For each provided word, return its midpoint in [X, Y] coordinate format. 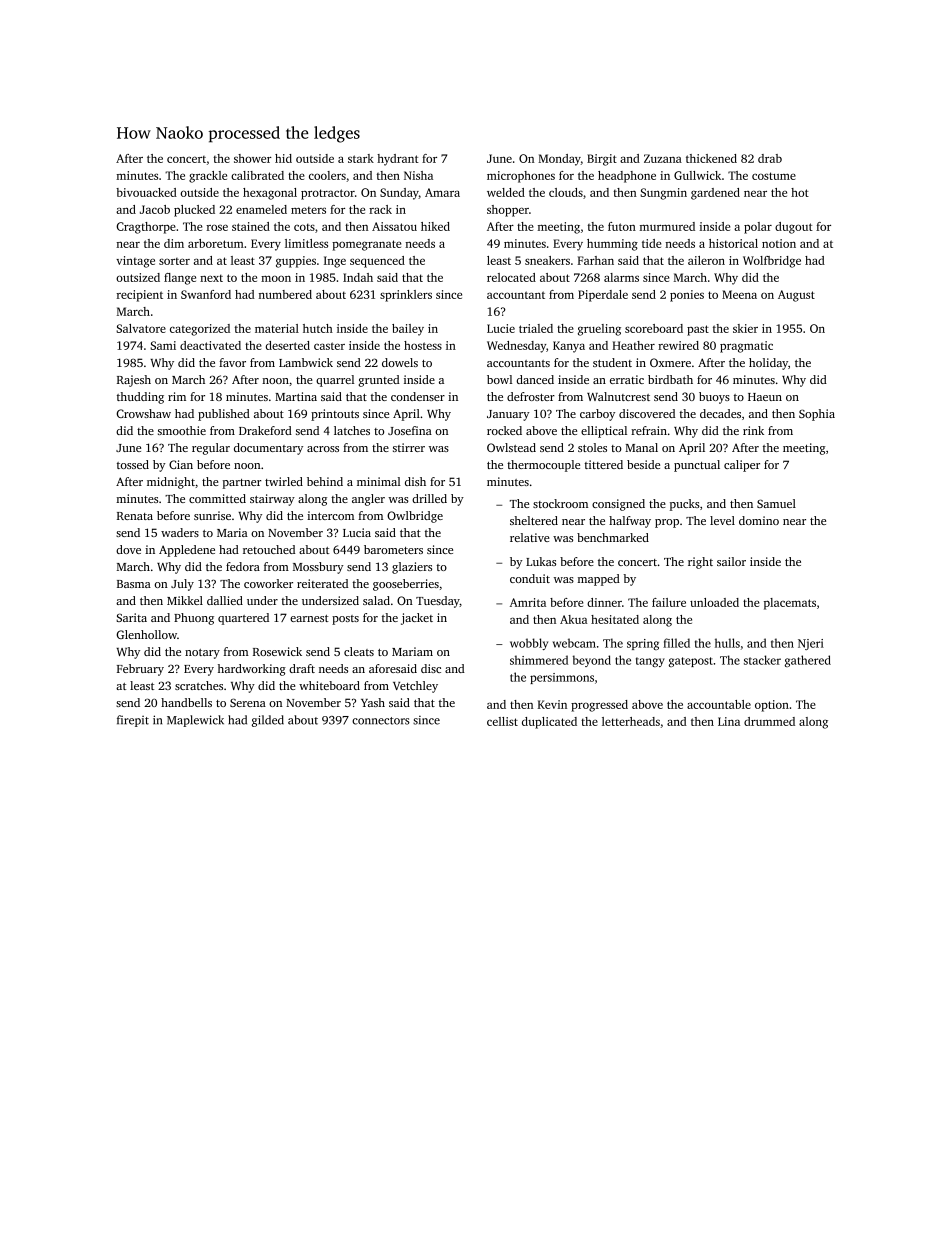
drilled [429, 498]
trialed [536, 328]
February [140, 670]
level [722, 520]
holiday [768, 364]
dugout [794, 228]
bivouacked [146, 192]
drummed [769, 721]
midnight [171, 483]
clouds [566, 192]
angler [368, 500]
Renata [135, 516]
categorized [200, 330]
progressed [599, 706]
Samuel [776, 503]
